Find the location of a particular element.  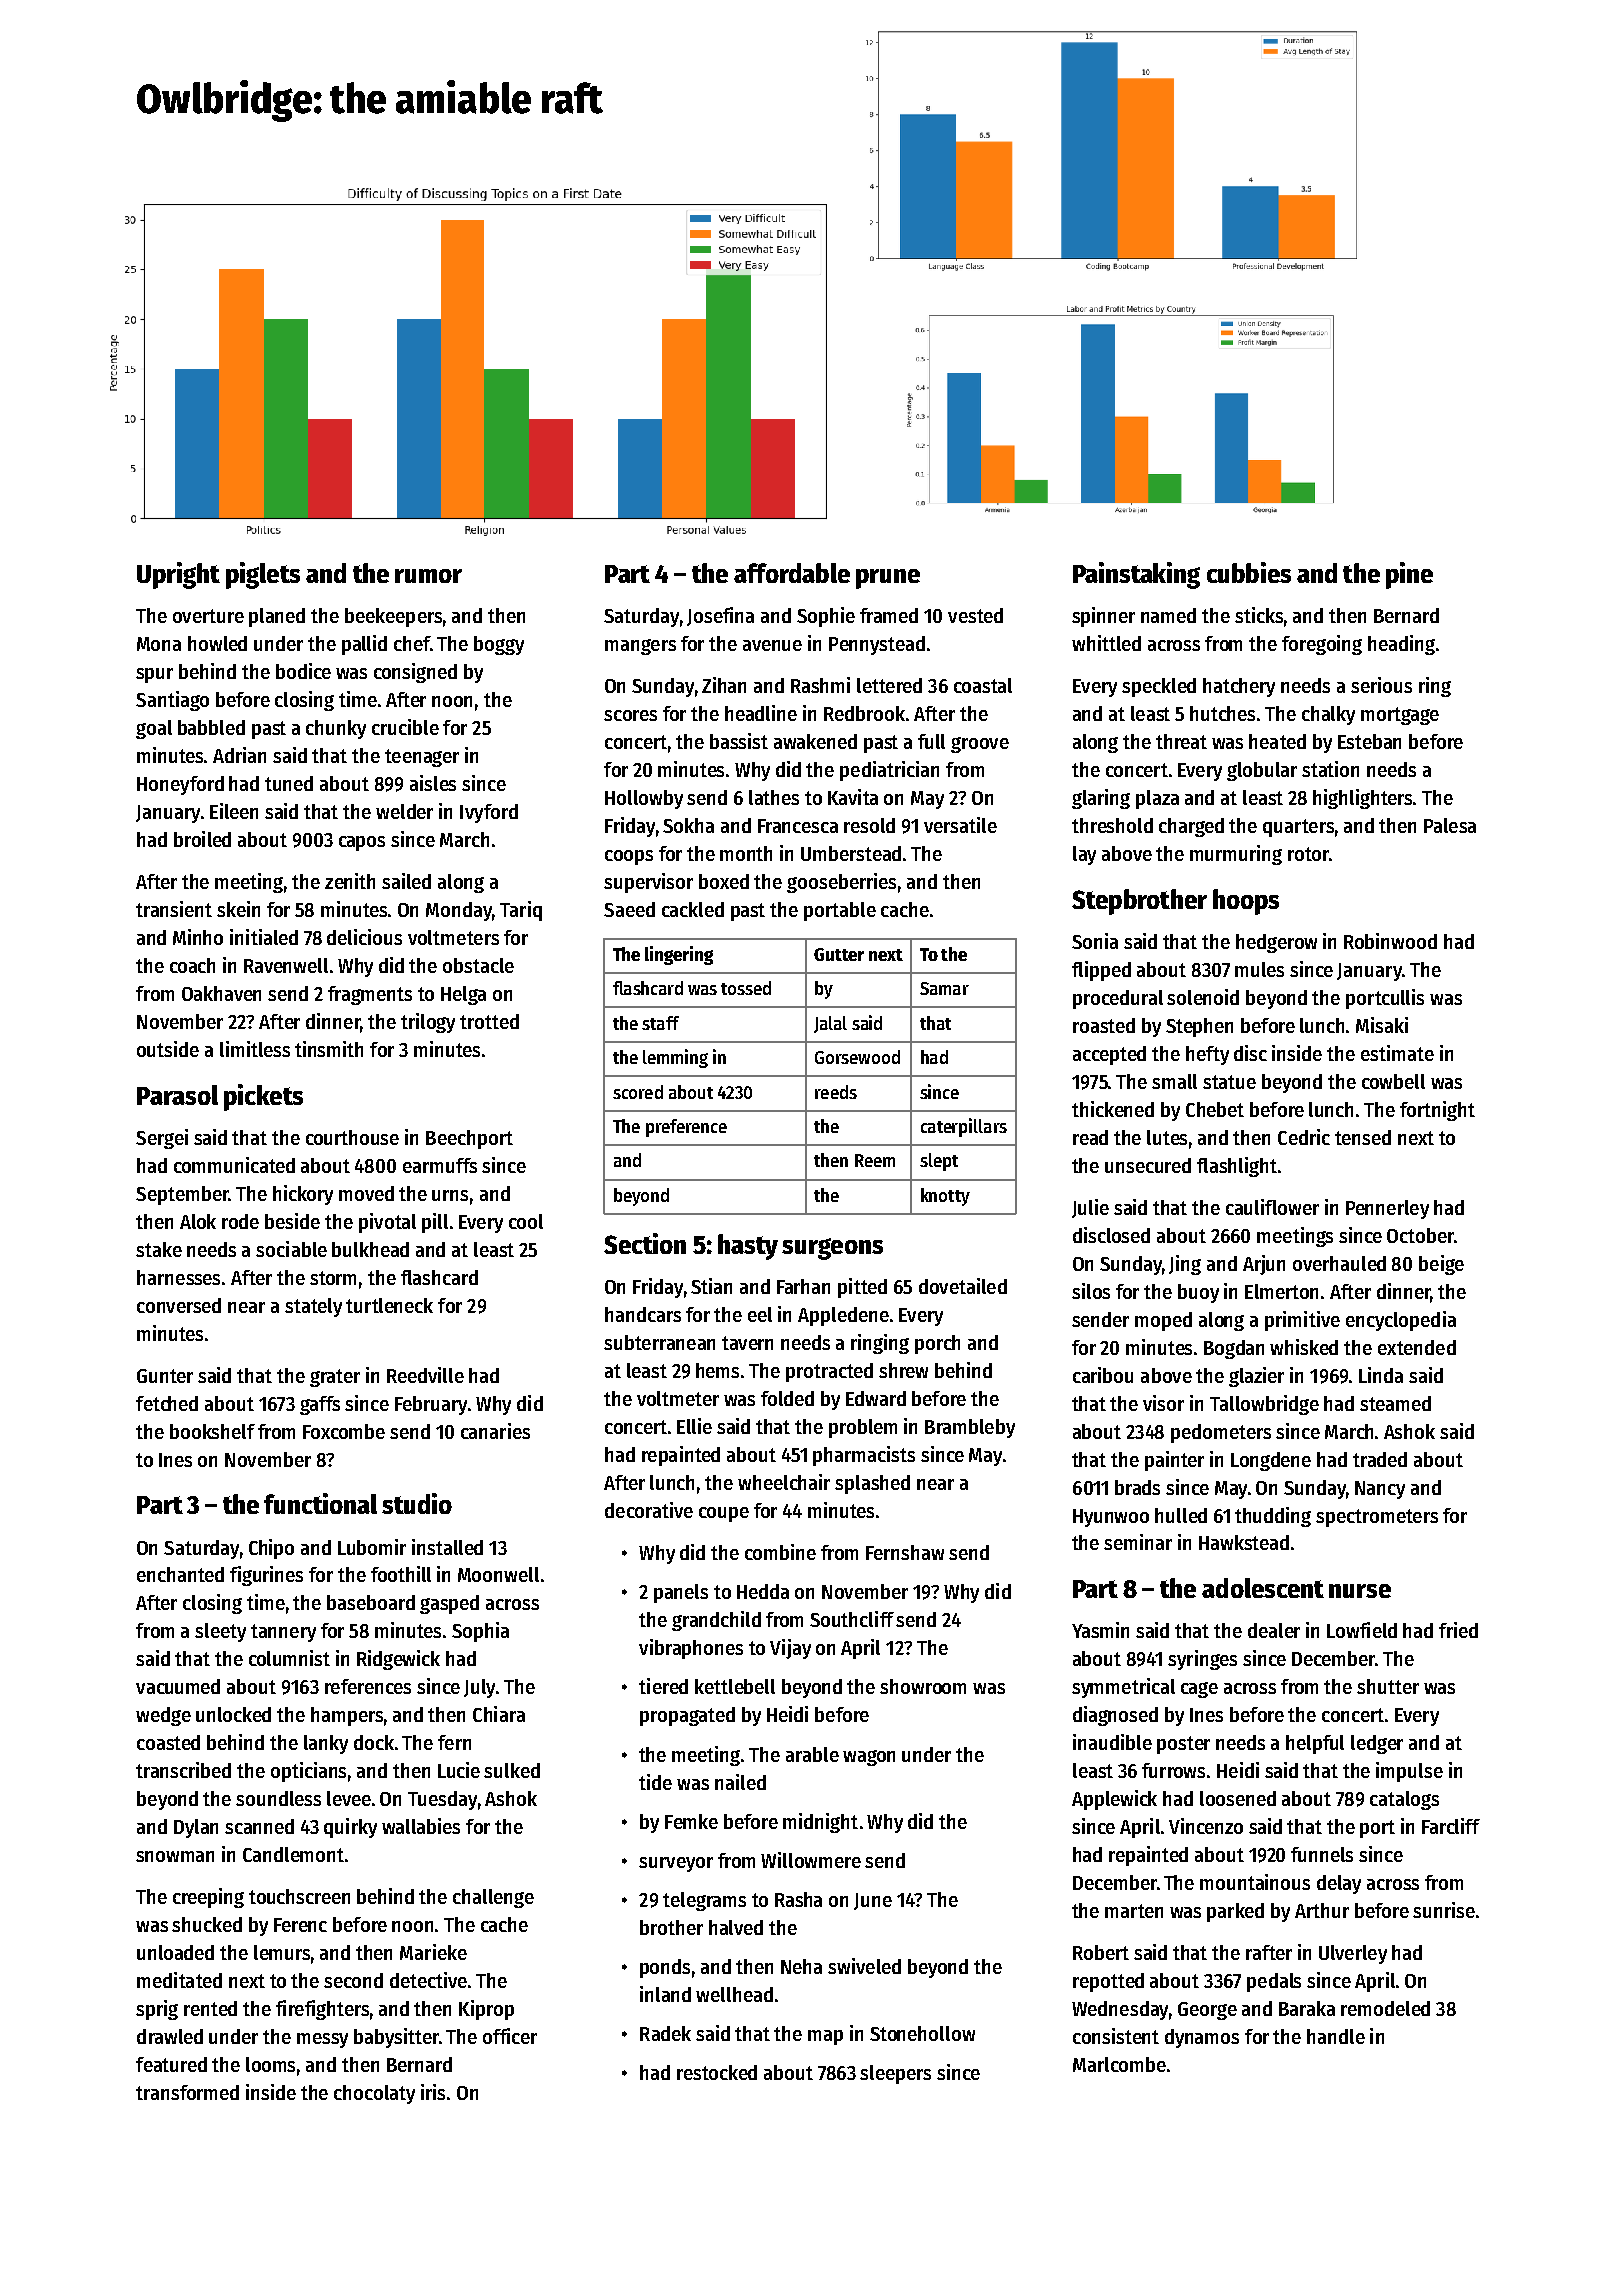

chocolaty is located at coordinates (374, 2094).
